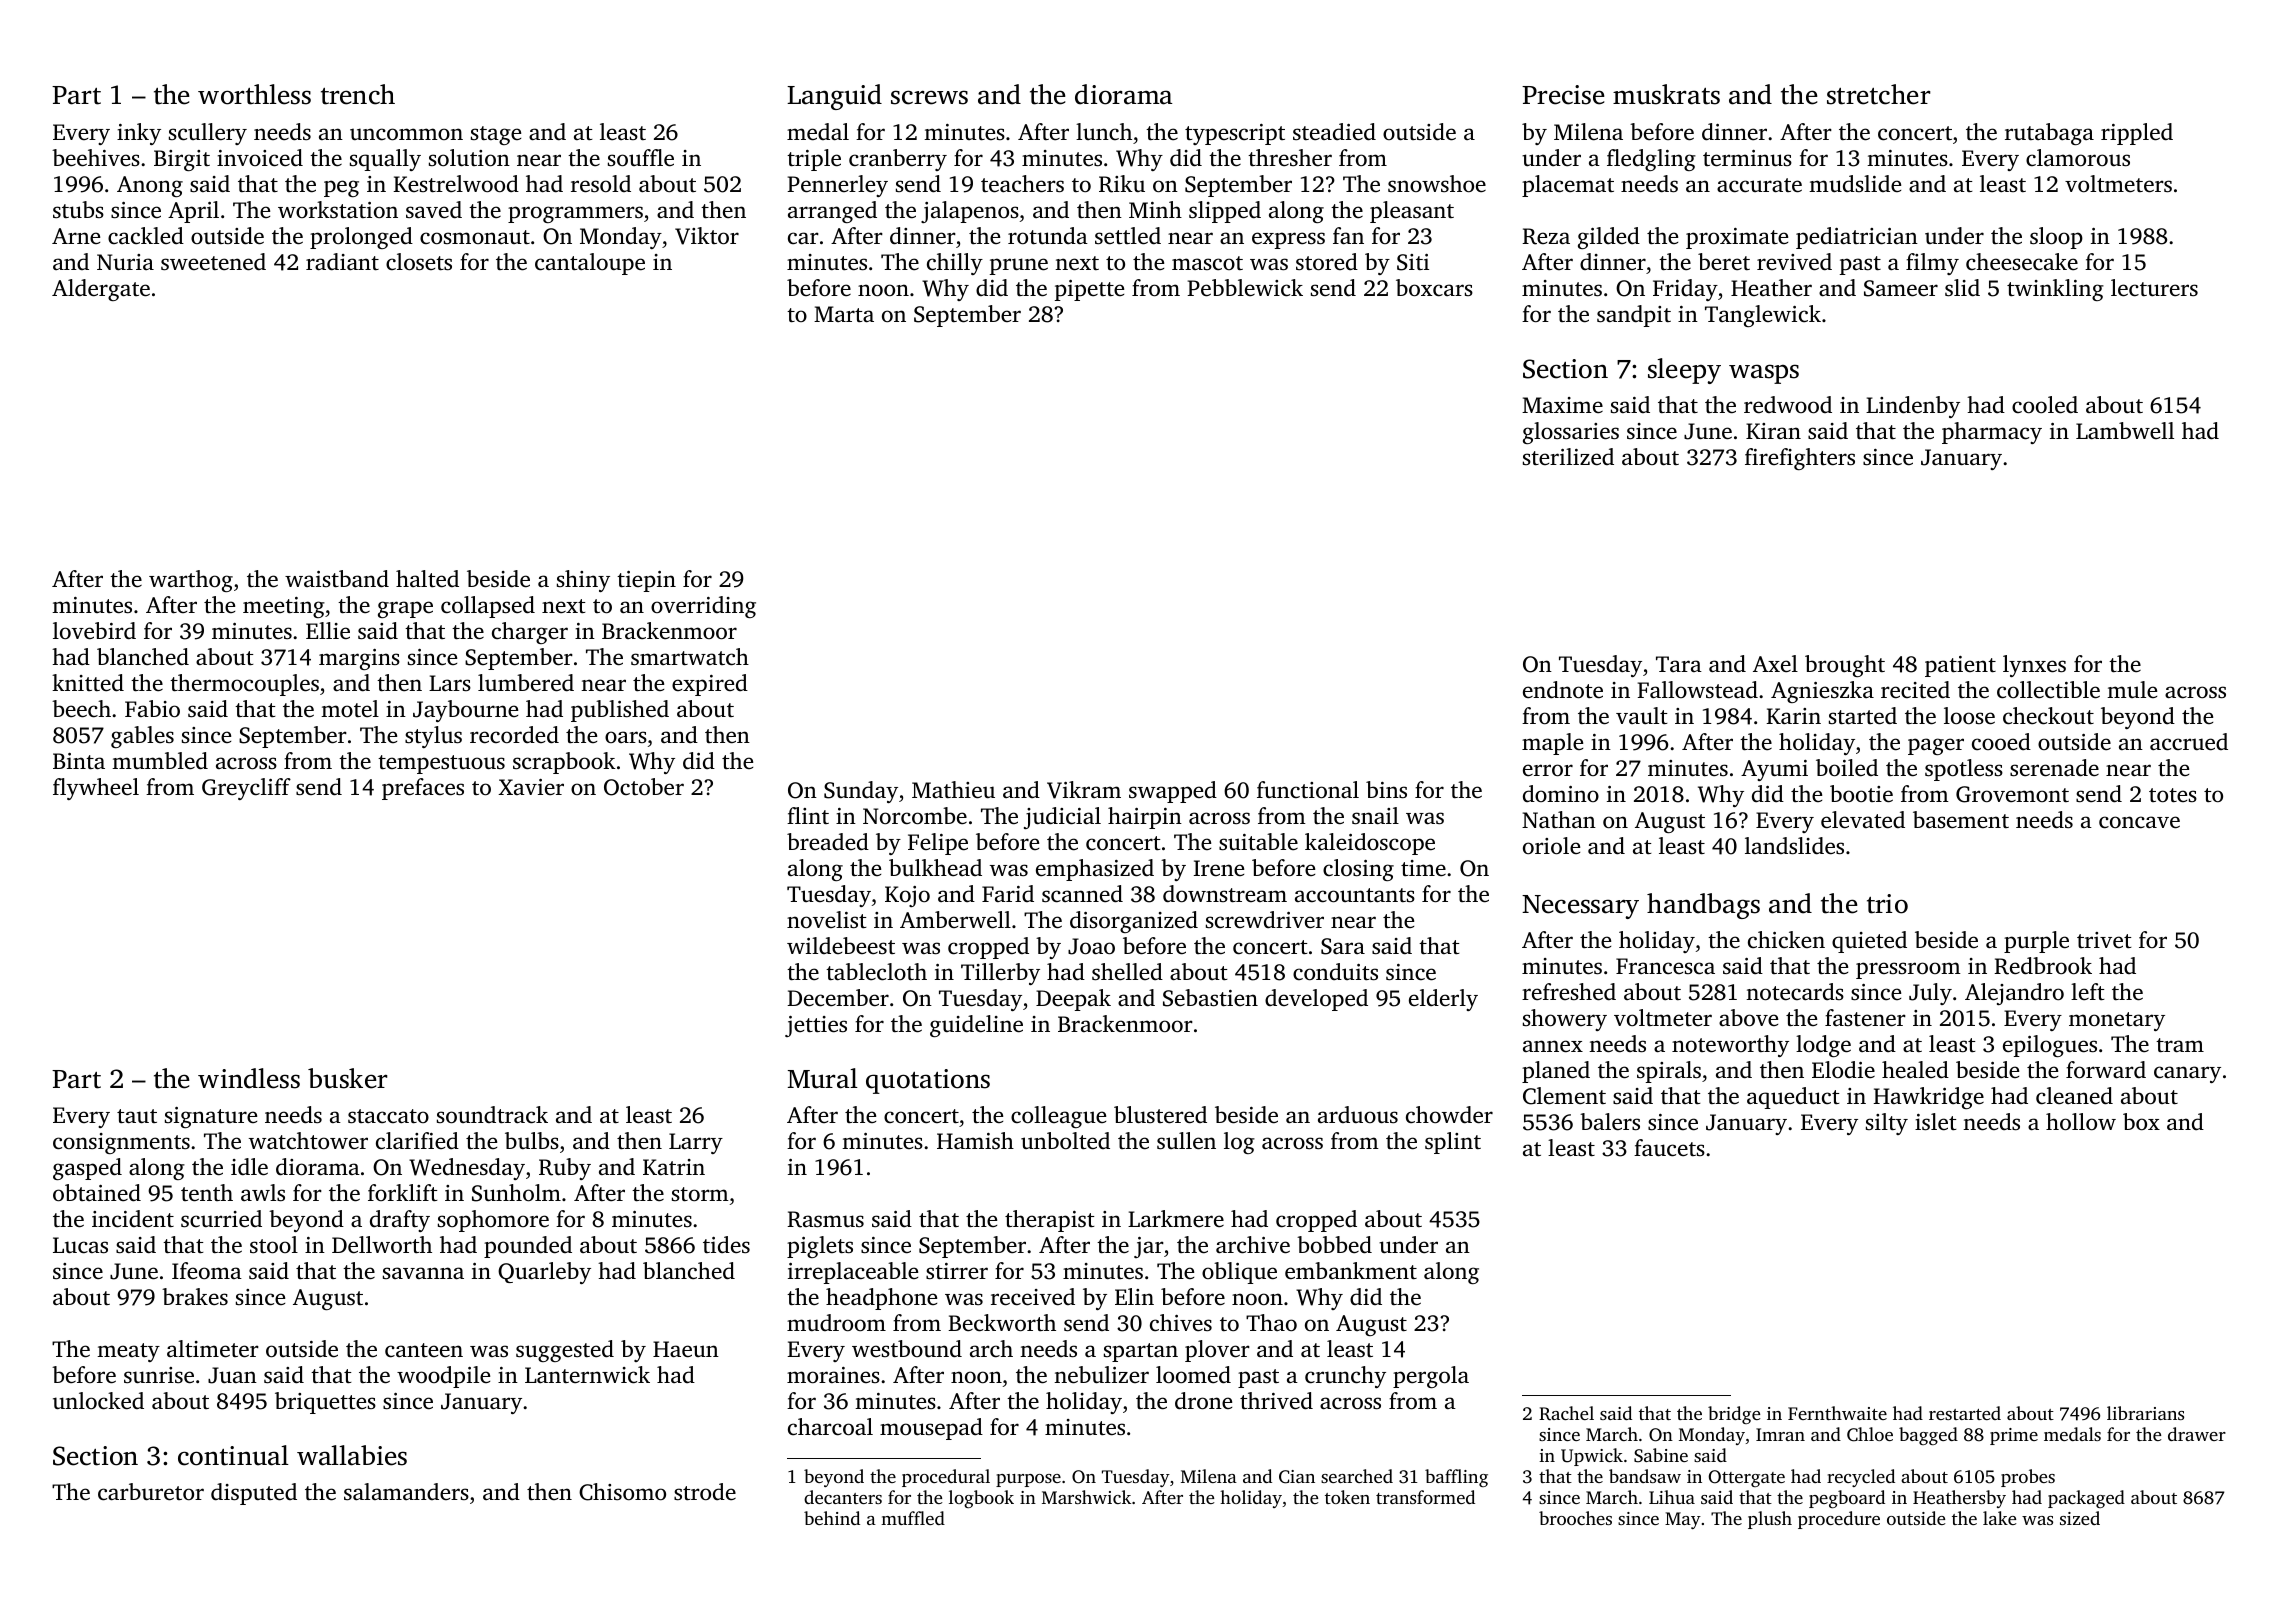  Describe the element at coordinates (406, 1491) in the image. I see `salamanders` at that location.
